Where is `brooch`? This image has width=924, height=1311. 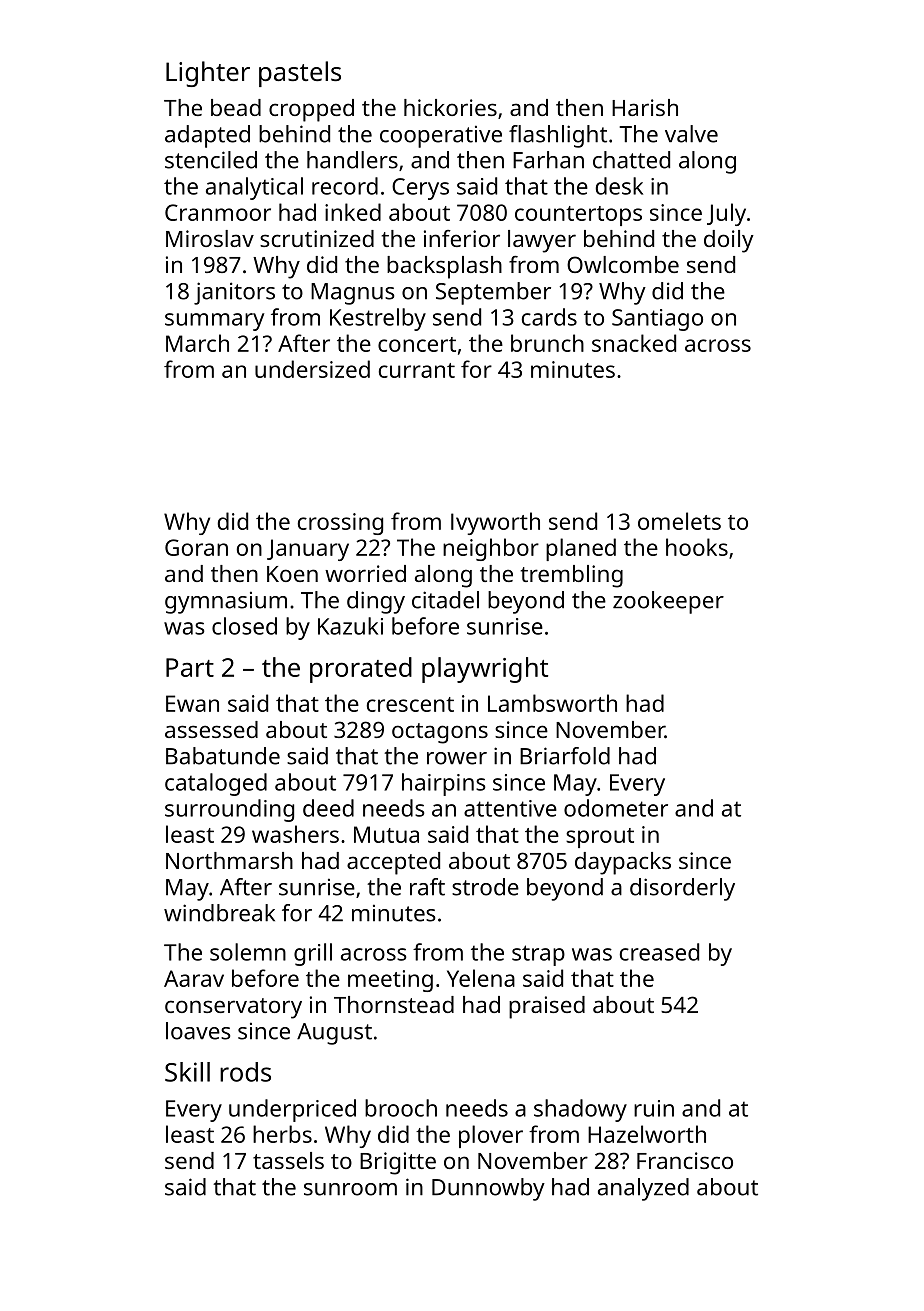
brooch is located at coordinates (401, 1108).
